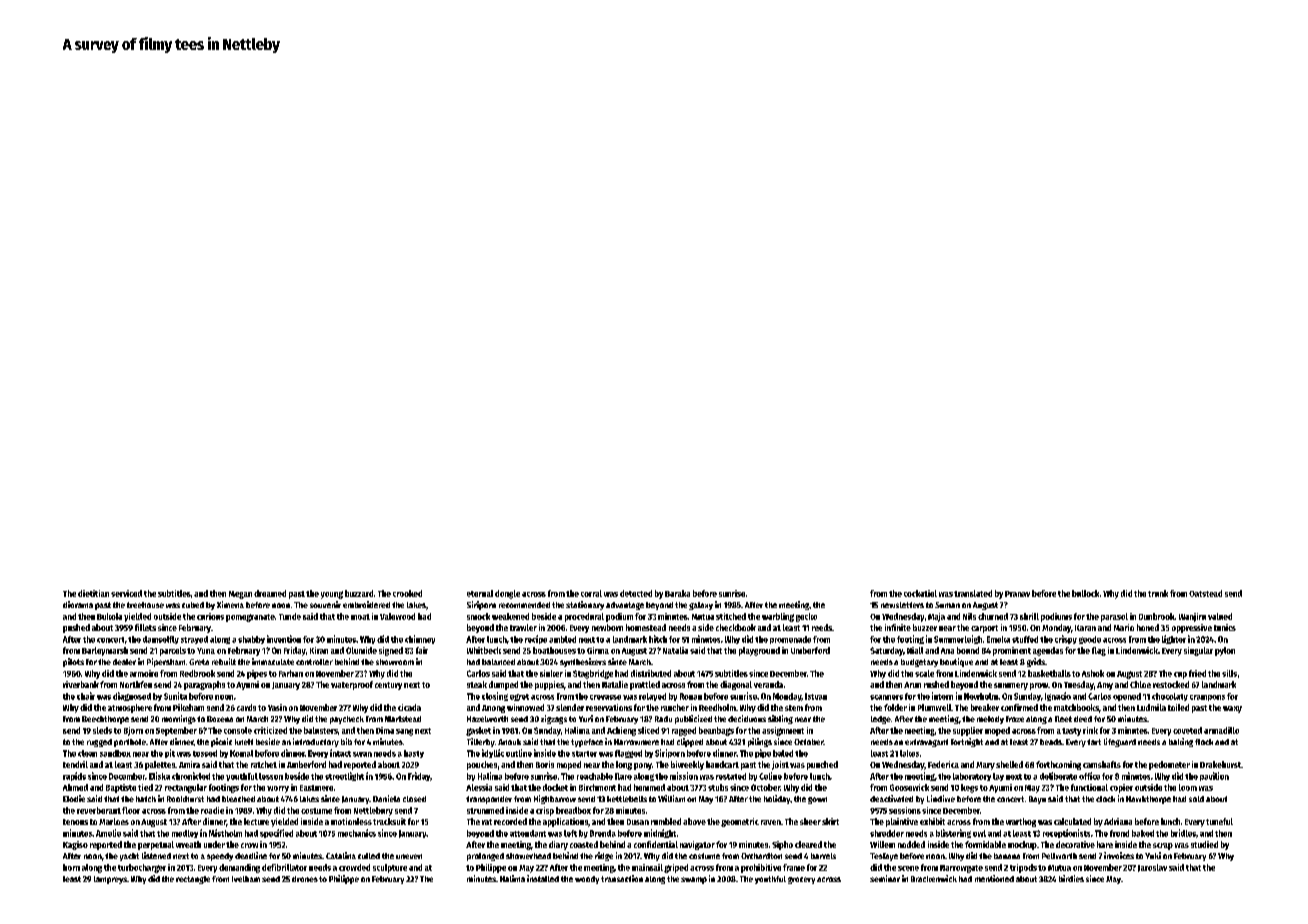  What do you see at coordinates (676, 868) in the document?
I see `griped` at bounding box center [676, 868].
